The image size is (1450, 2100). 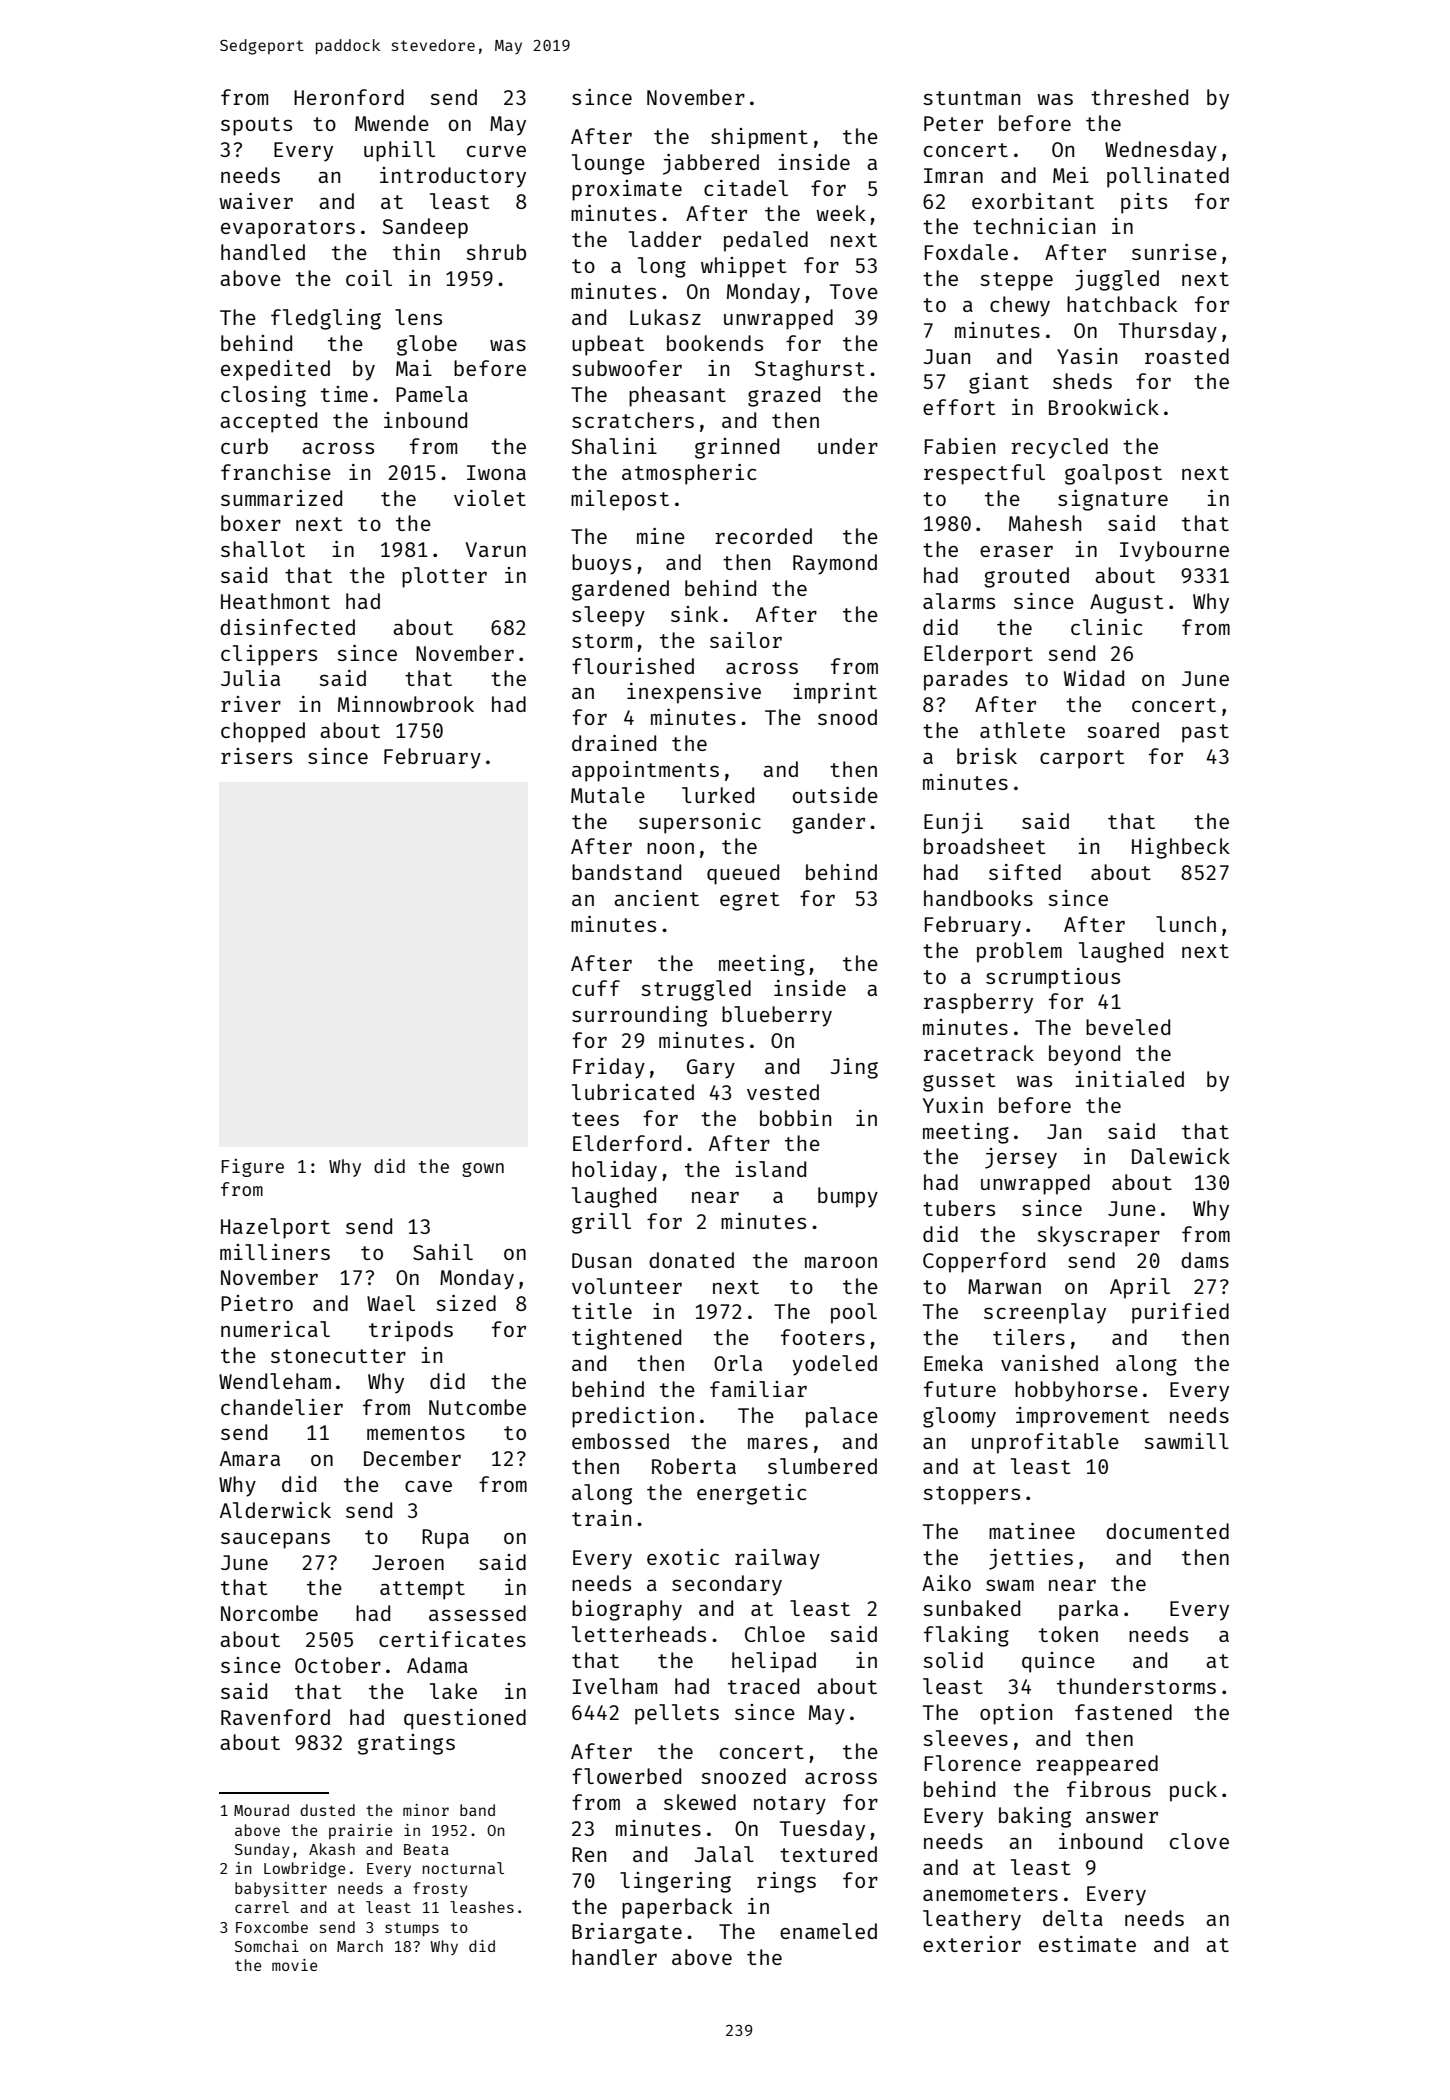 I want to click on lunch, so click(x=1186, y=924).
